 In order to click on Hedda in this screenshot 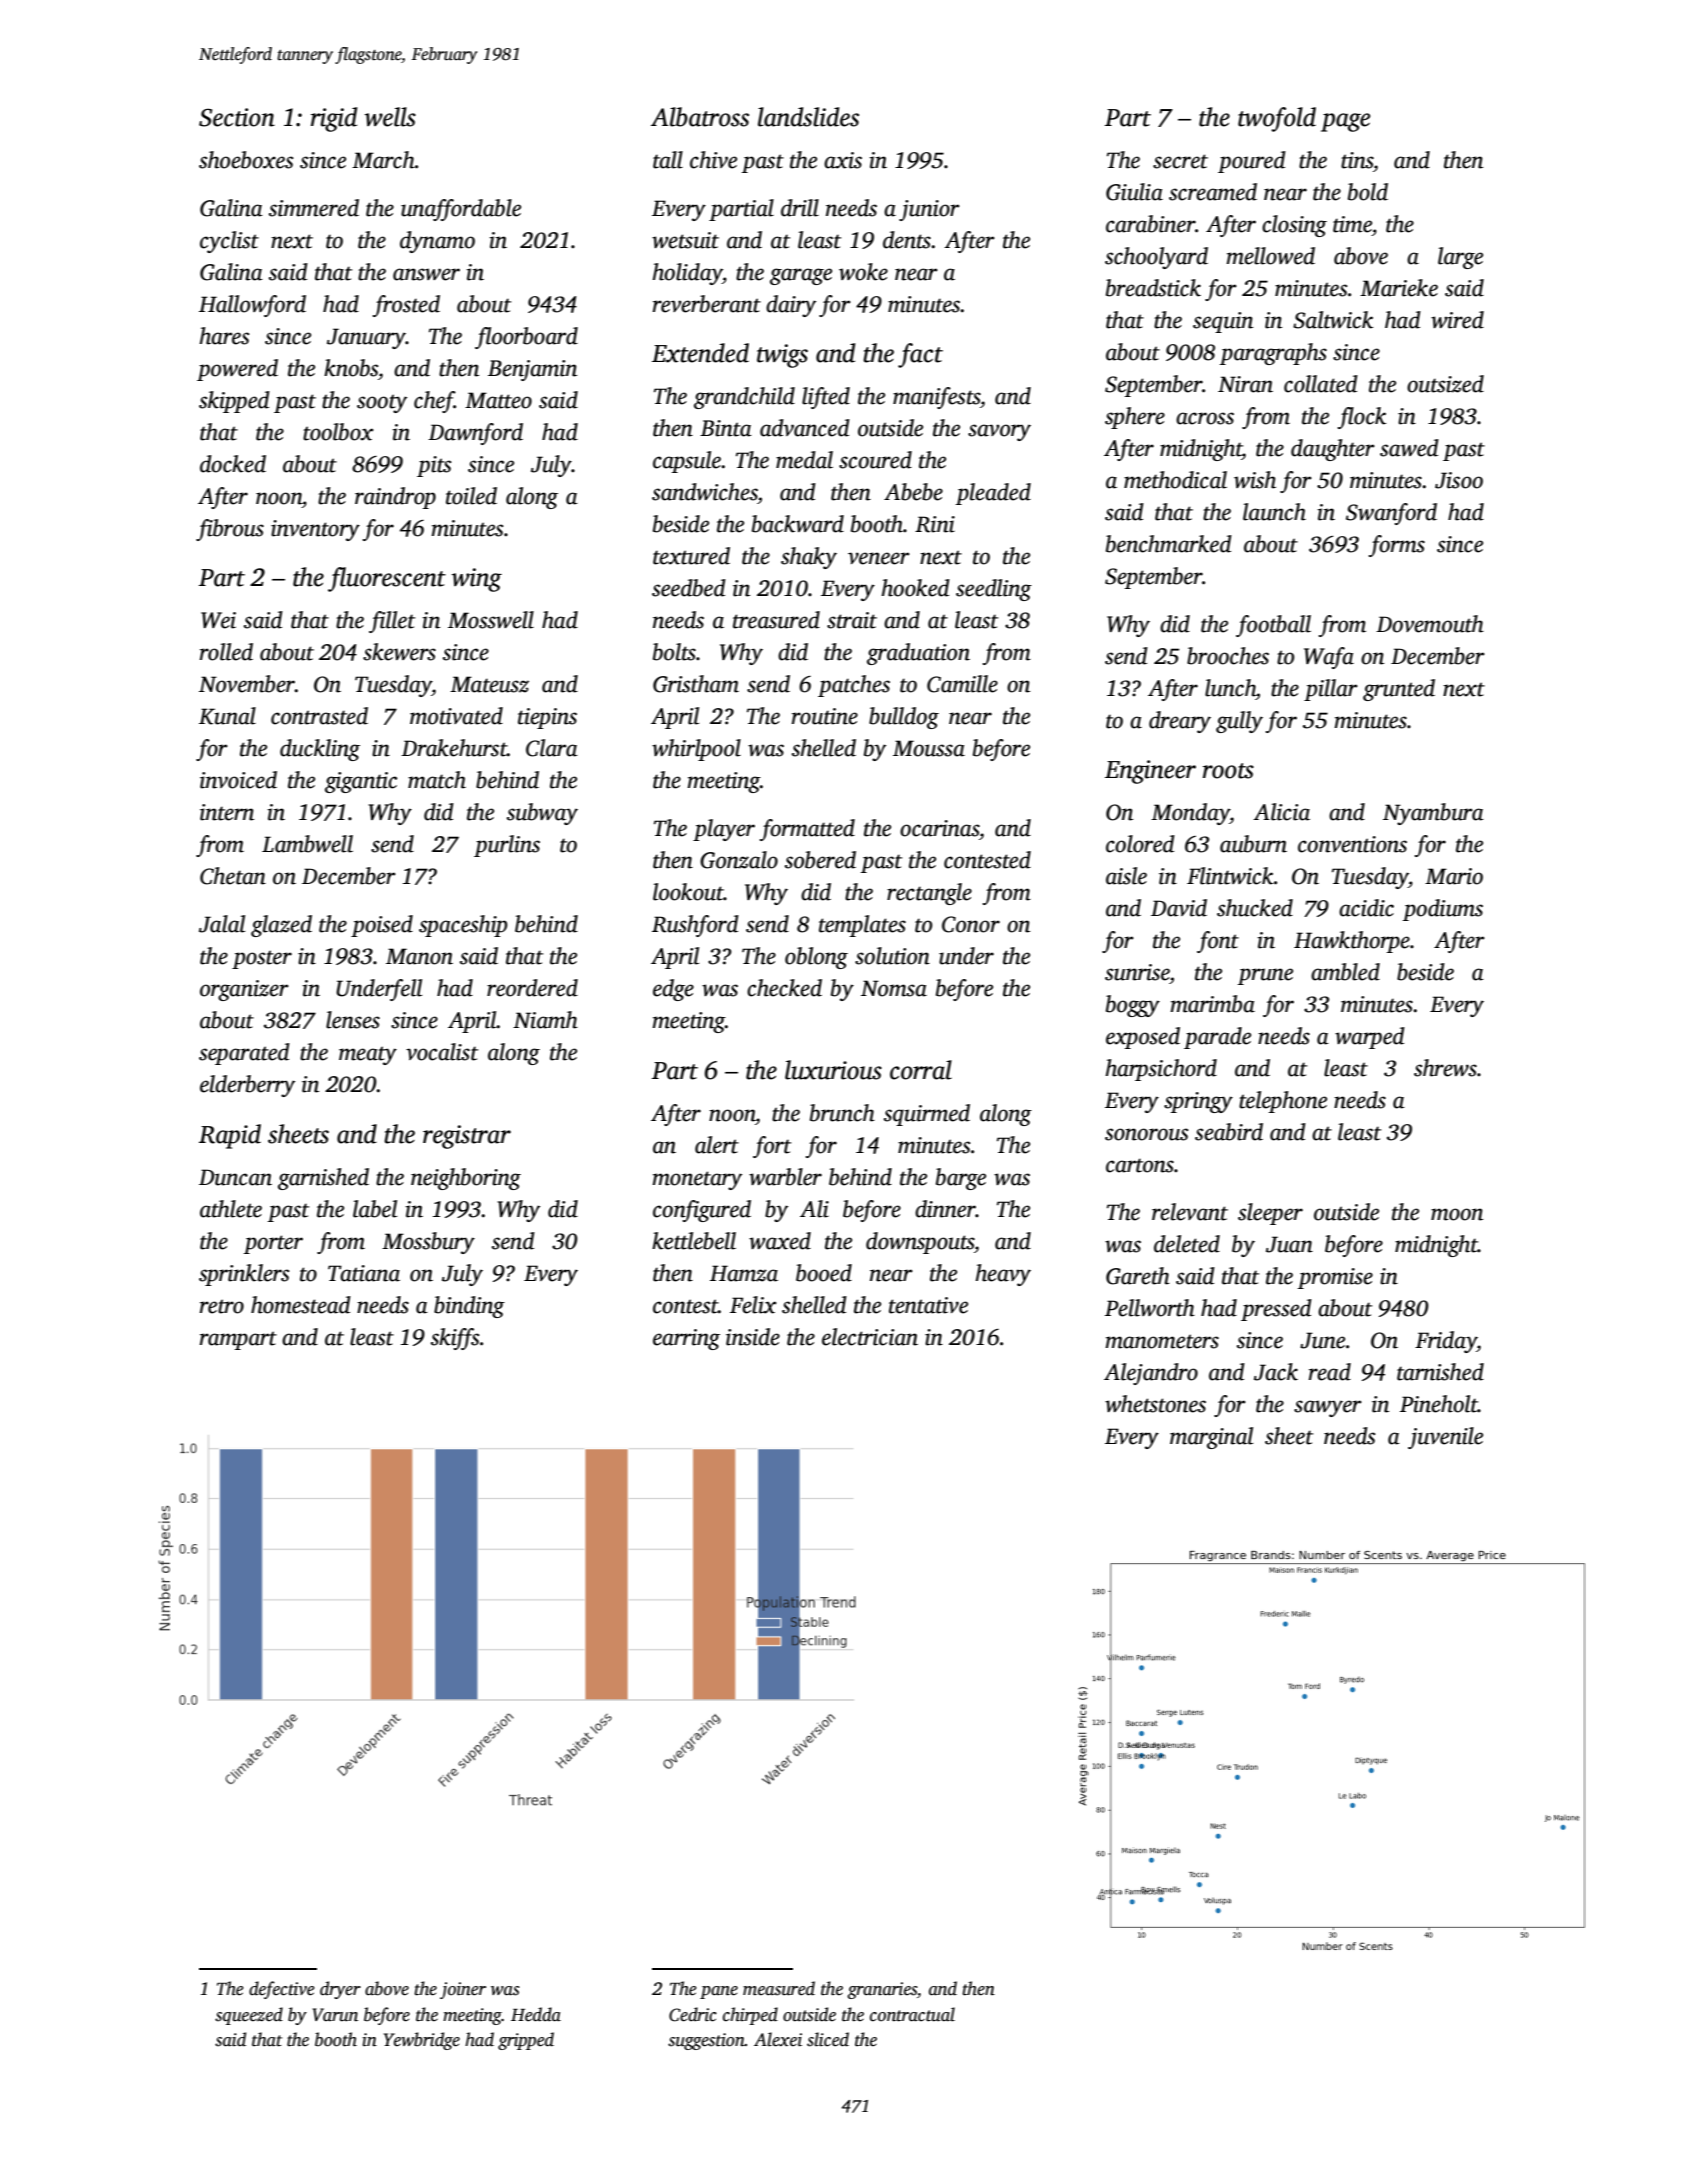, I will do `click(536, 2014)`.
